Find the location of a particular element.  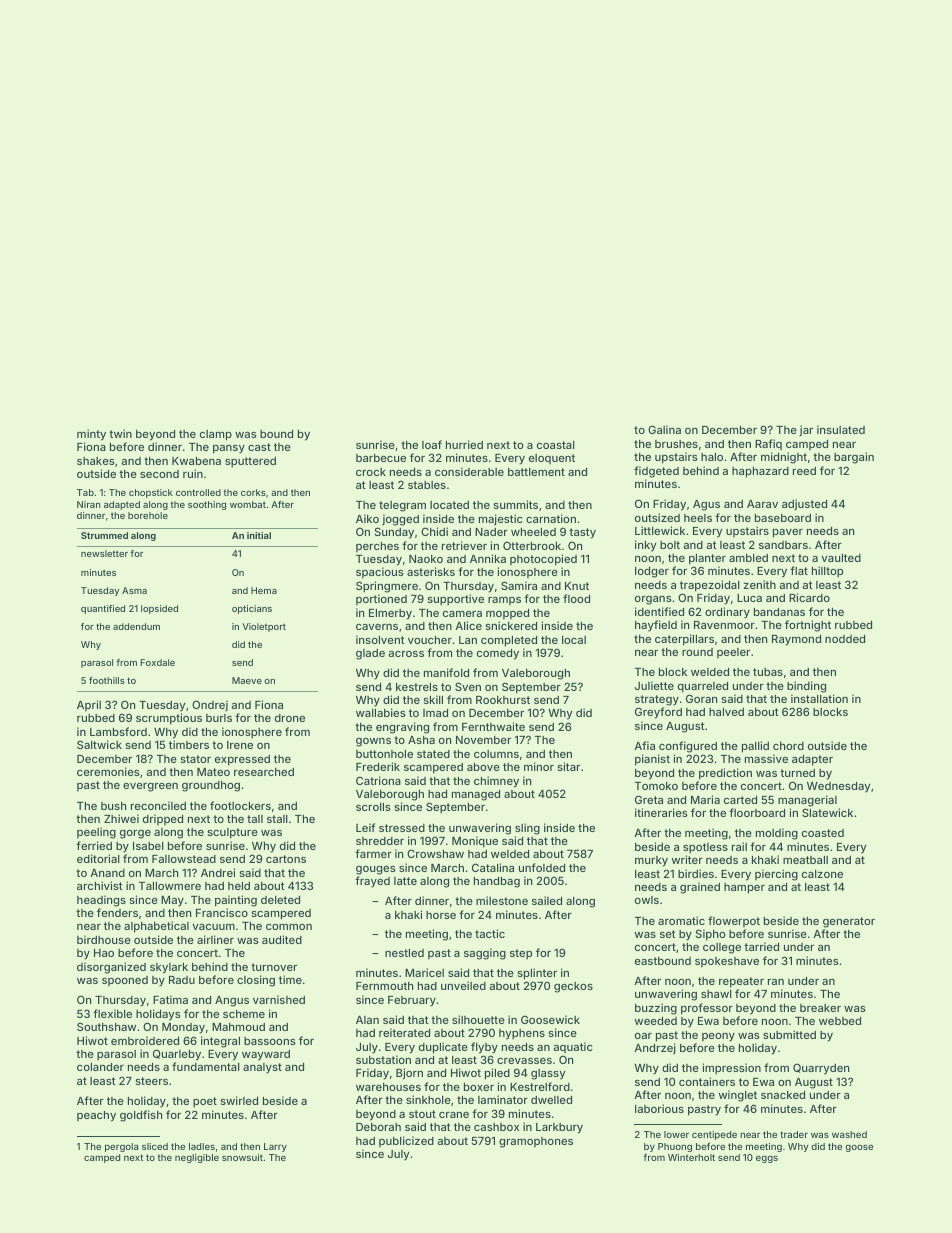

warehouses is located at coordinates (388, 1087).
